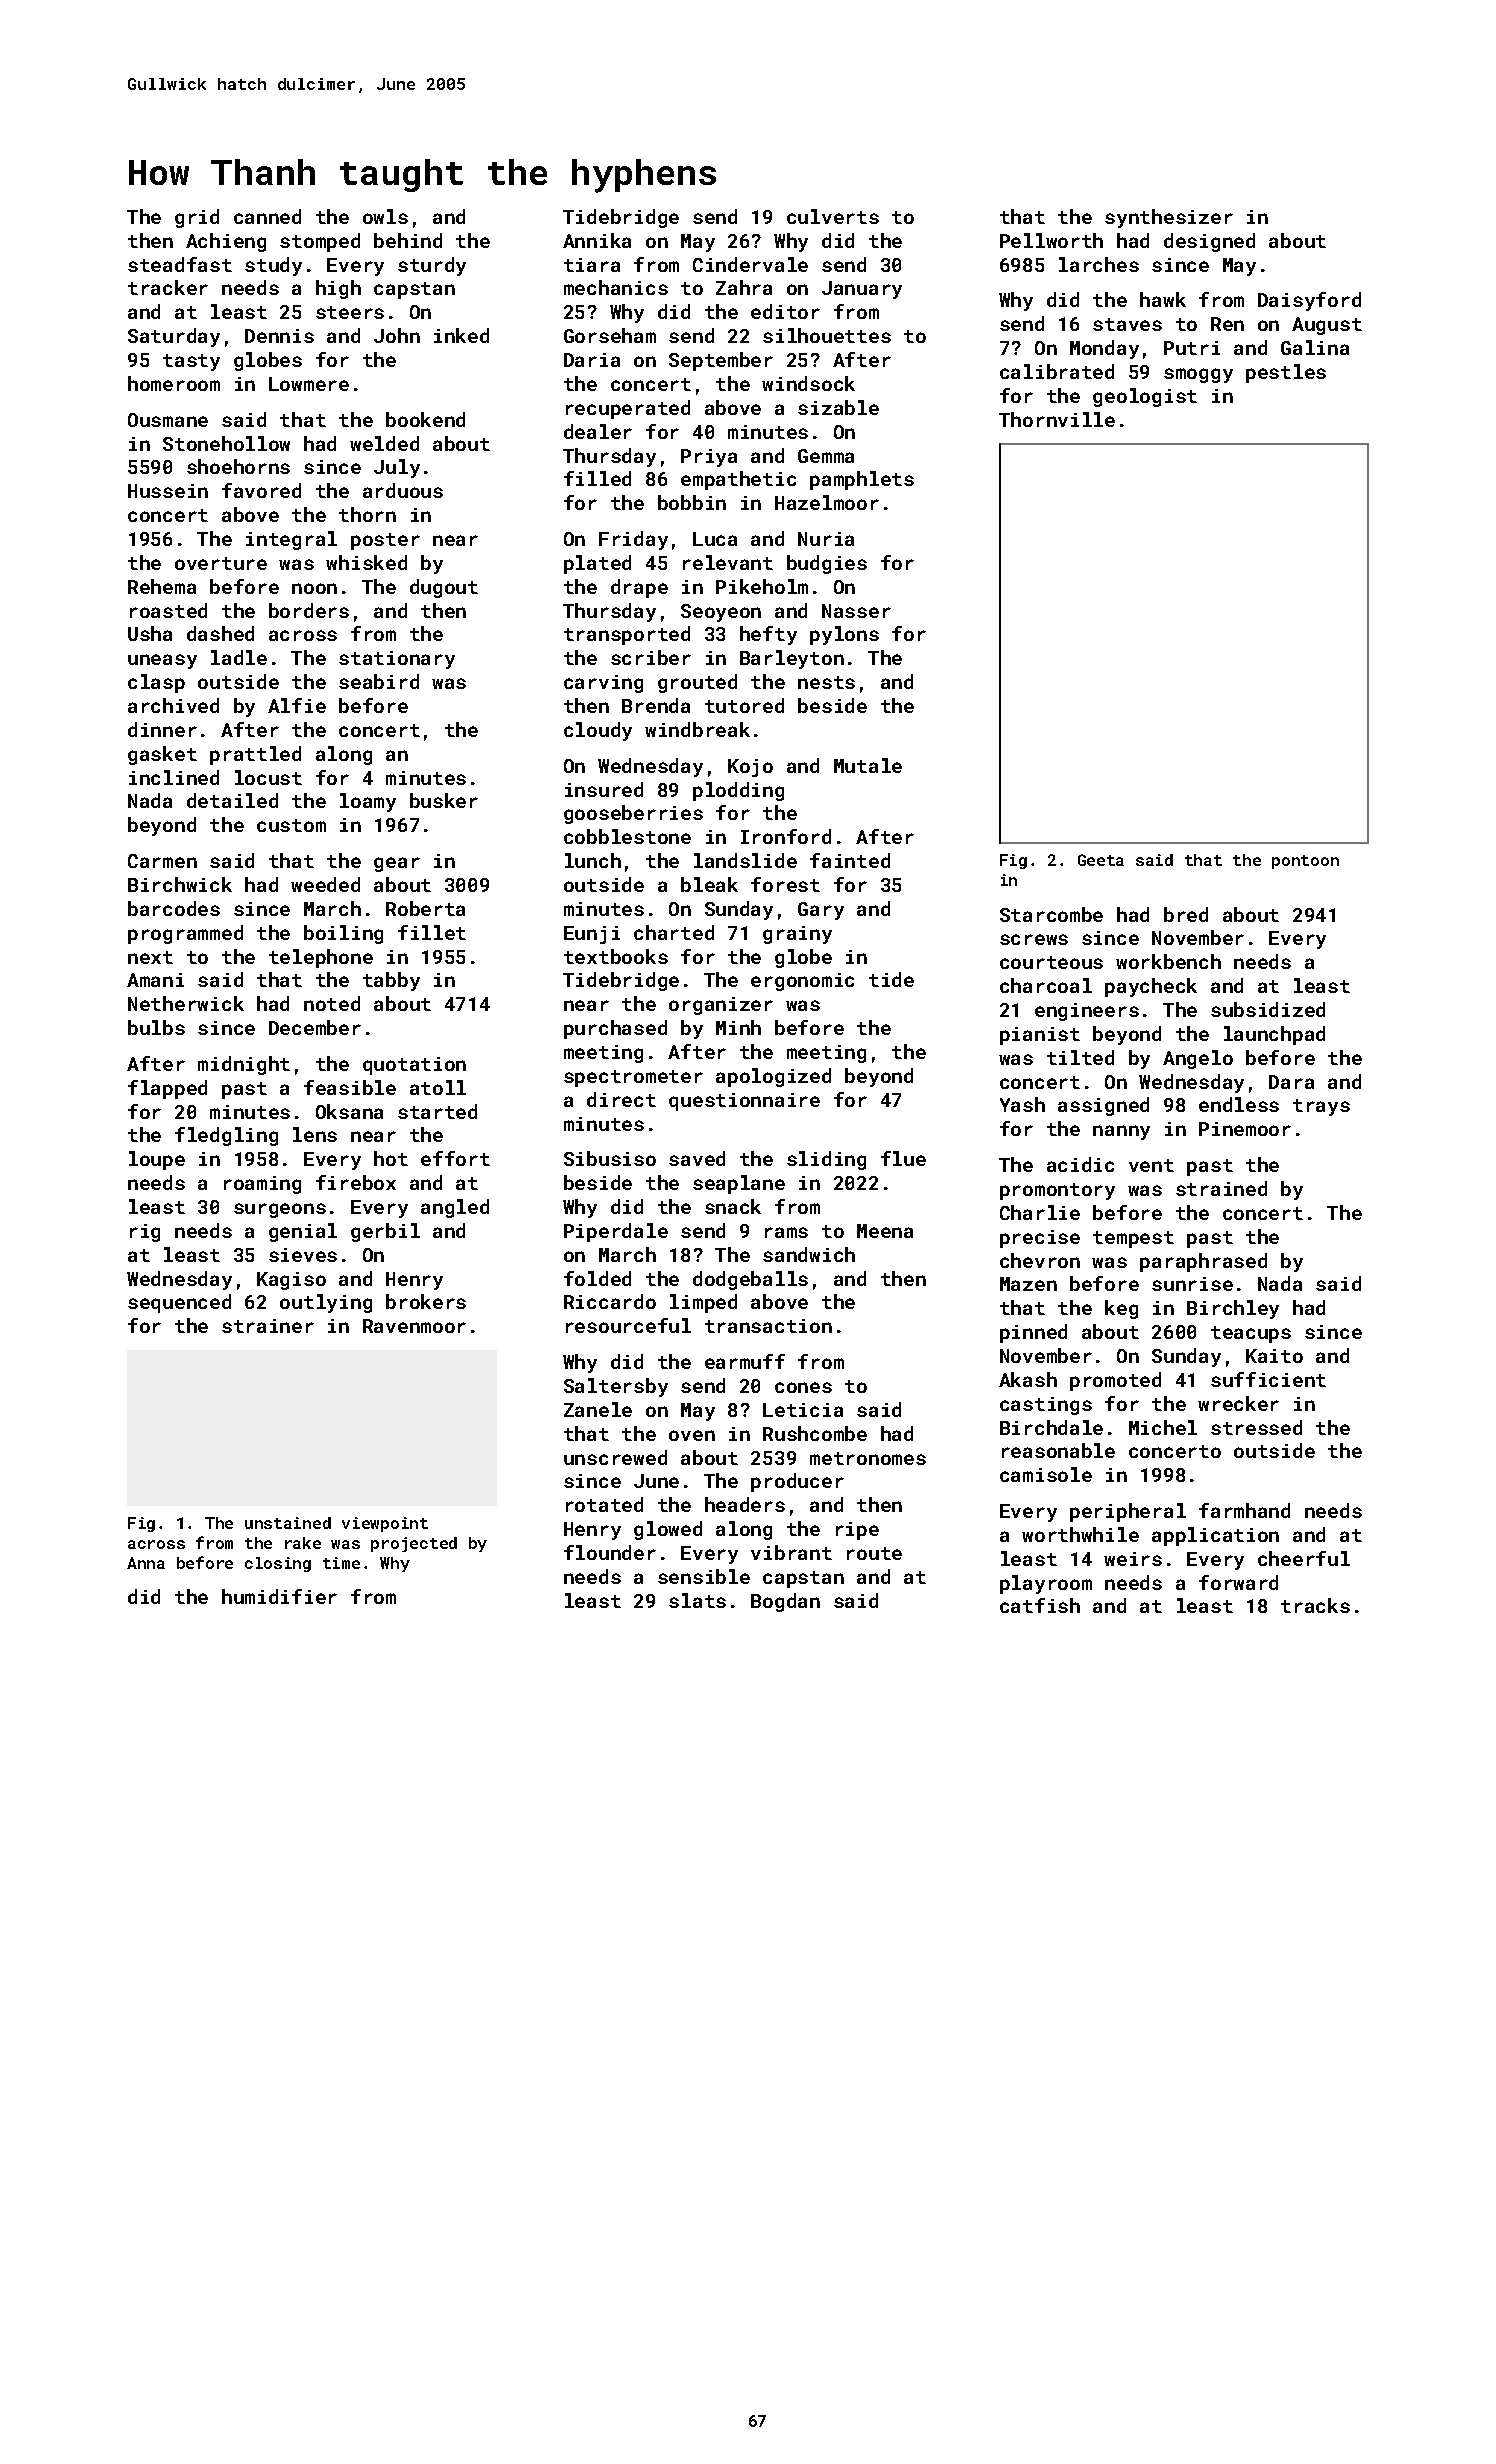 The image size is (1496, 2464). What do you see at coordinates (397, 660) in the page?
I see `stationary` at bounding box center [397, 660].
